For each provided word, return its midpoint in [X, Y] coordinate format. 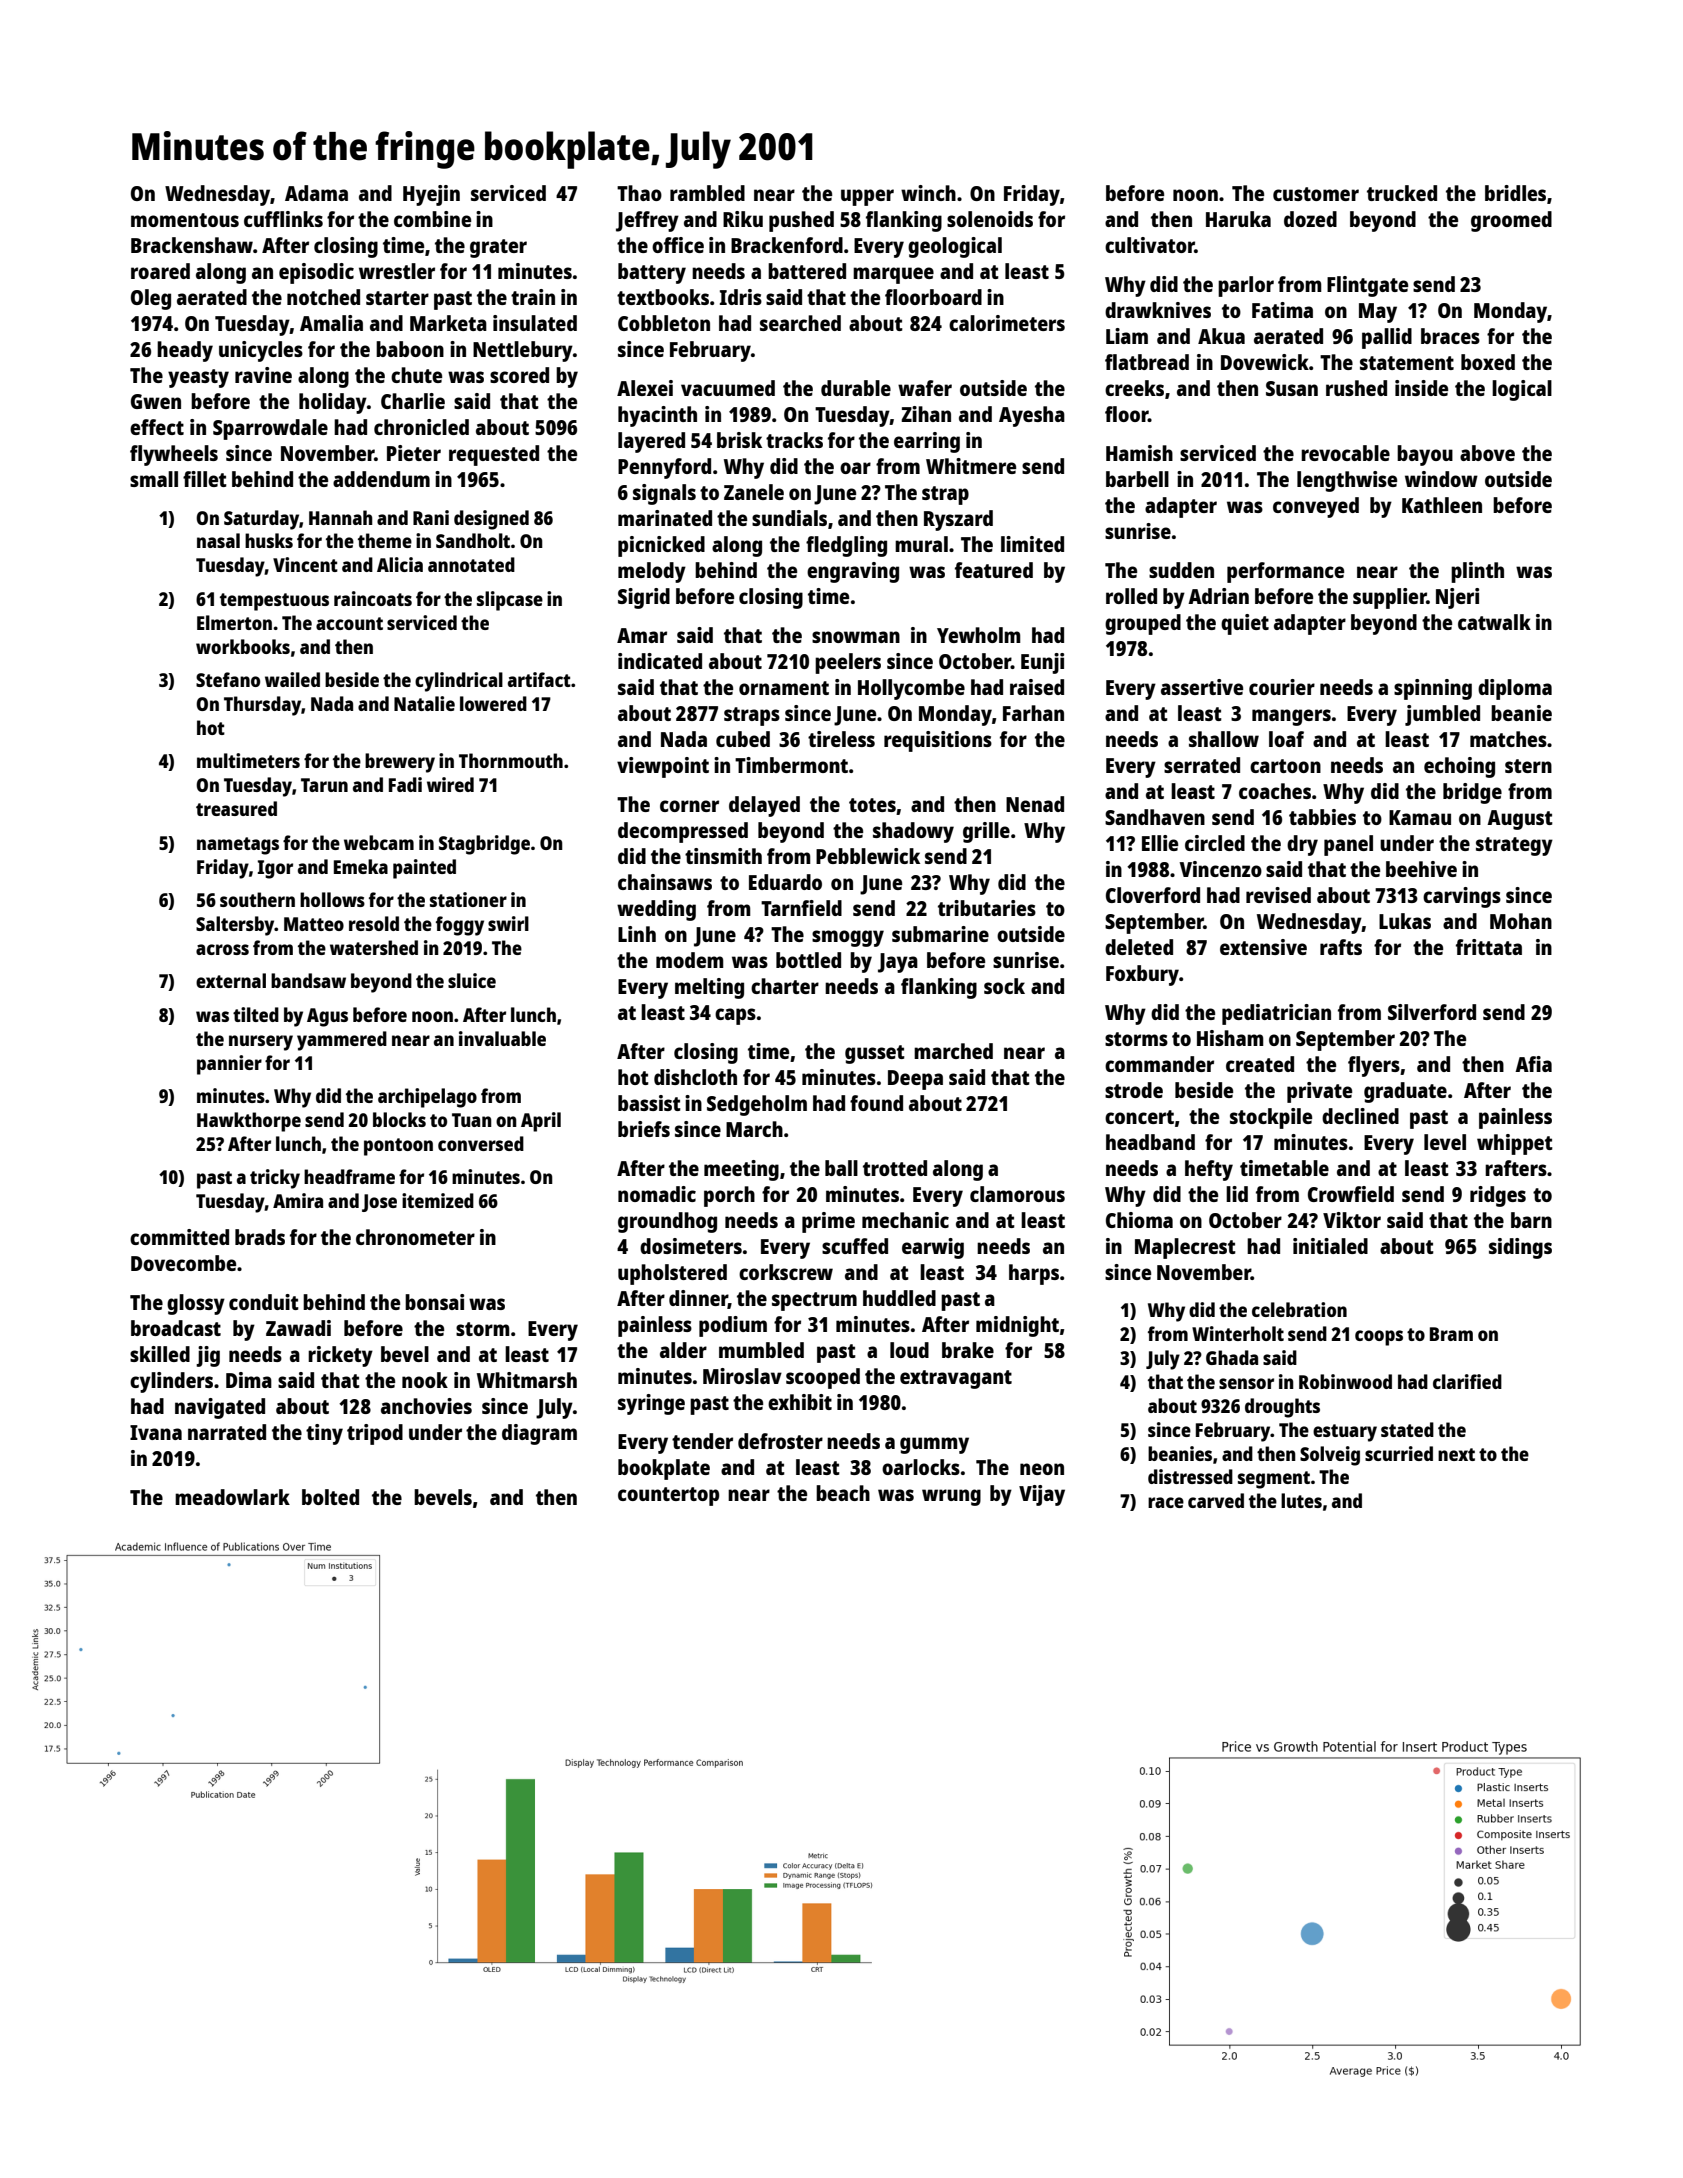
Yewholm [979, 635]
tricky [275, 1179]
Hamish [1139, 453]
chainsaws [665, 882]
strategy [1514, 846]
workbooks [243, 646]
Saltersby [235, 926]
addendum [381, 479]
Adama [316, 193]
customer [1316, 194]
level [1445, 1142]
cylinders [171, 1382]
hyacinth [657, 416]
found [876, 1103]
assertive [1202, 687]
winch [928, 193]
